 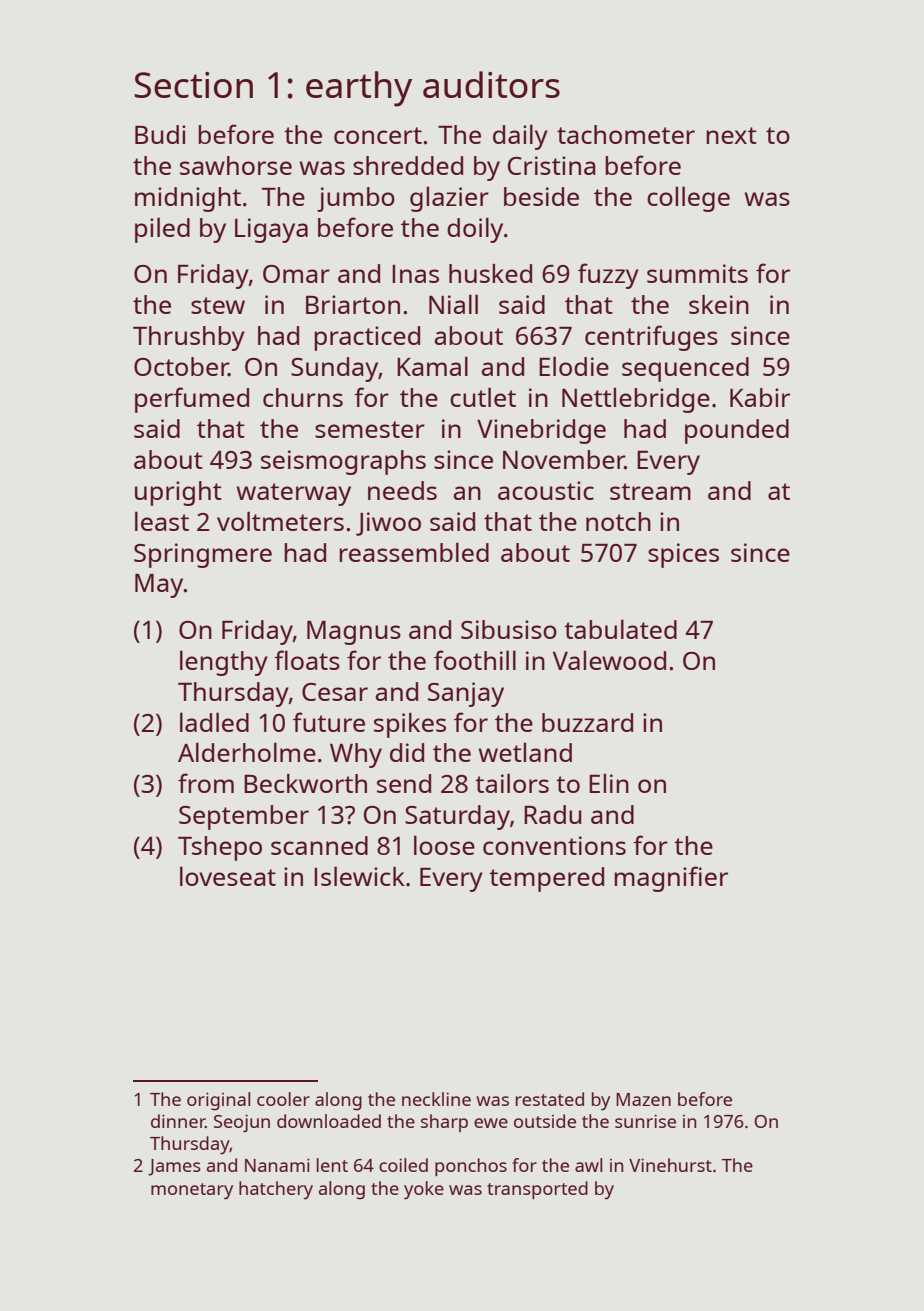 I want to click on magnifier, so click(x=671, y=879).
